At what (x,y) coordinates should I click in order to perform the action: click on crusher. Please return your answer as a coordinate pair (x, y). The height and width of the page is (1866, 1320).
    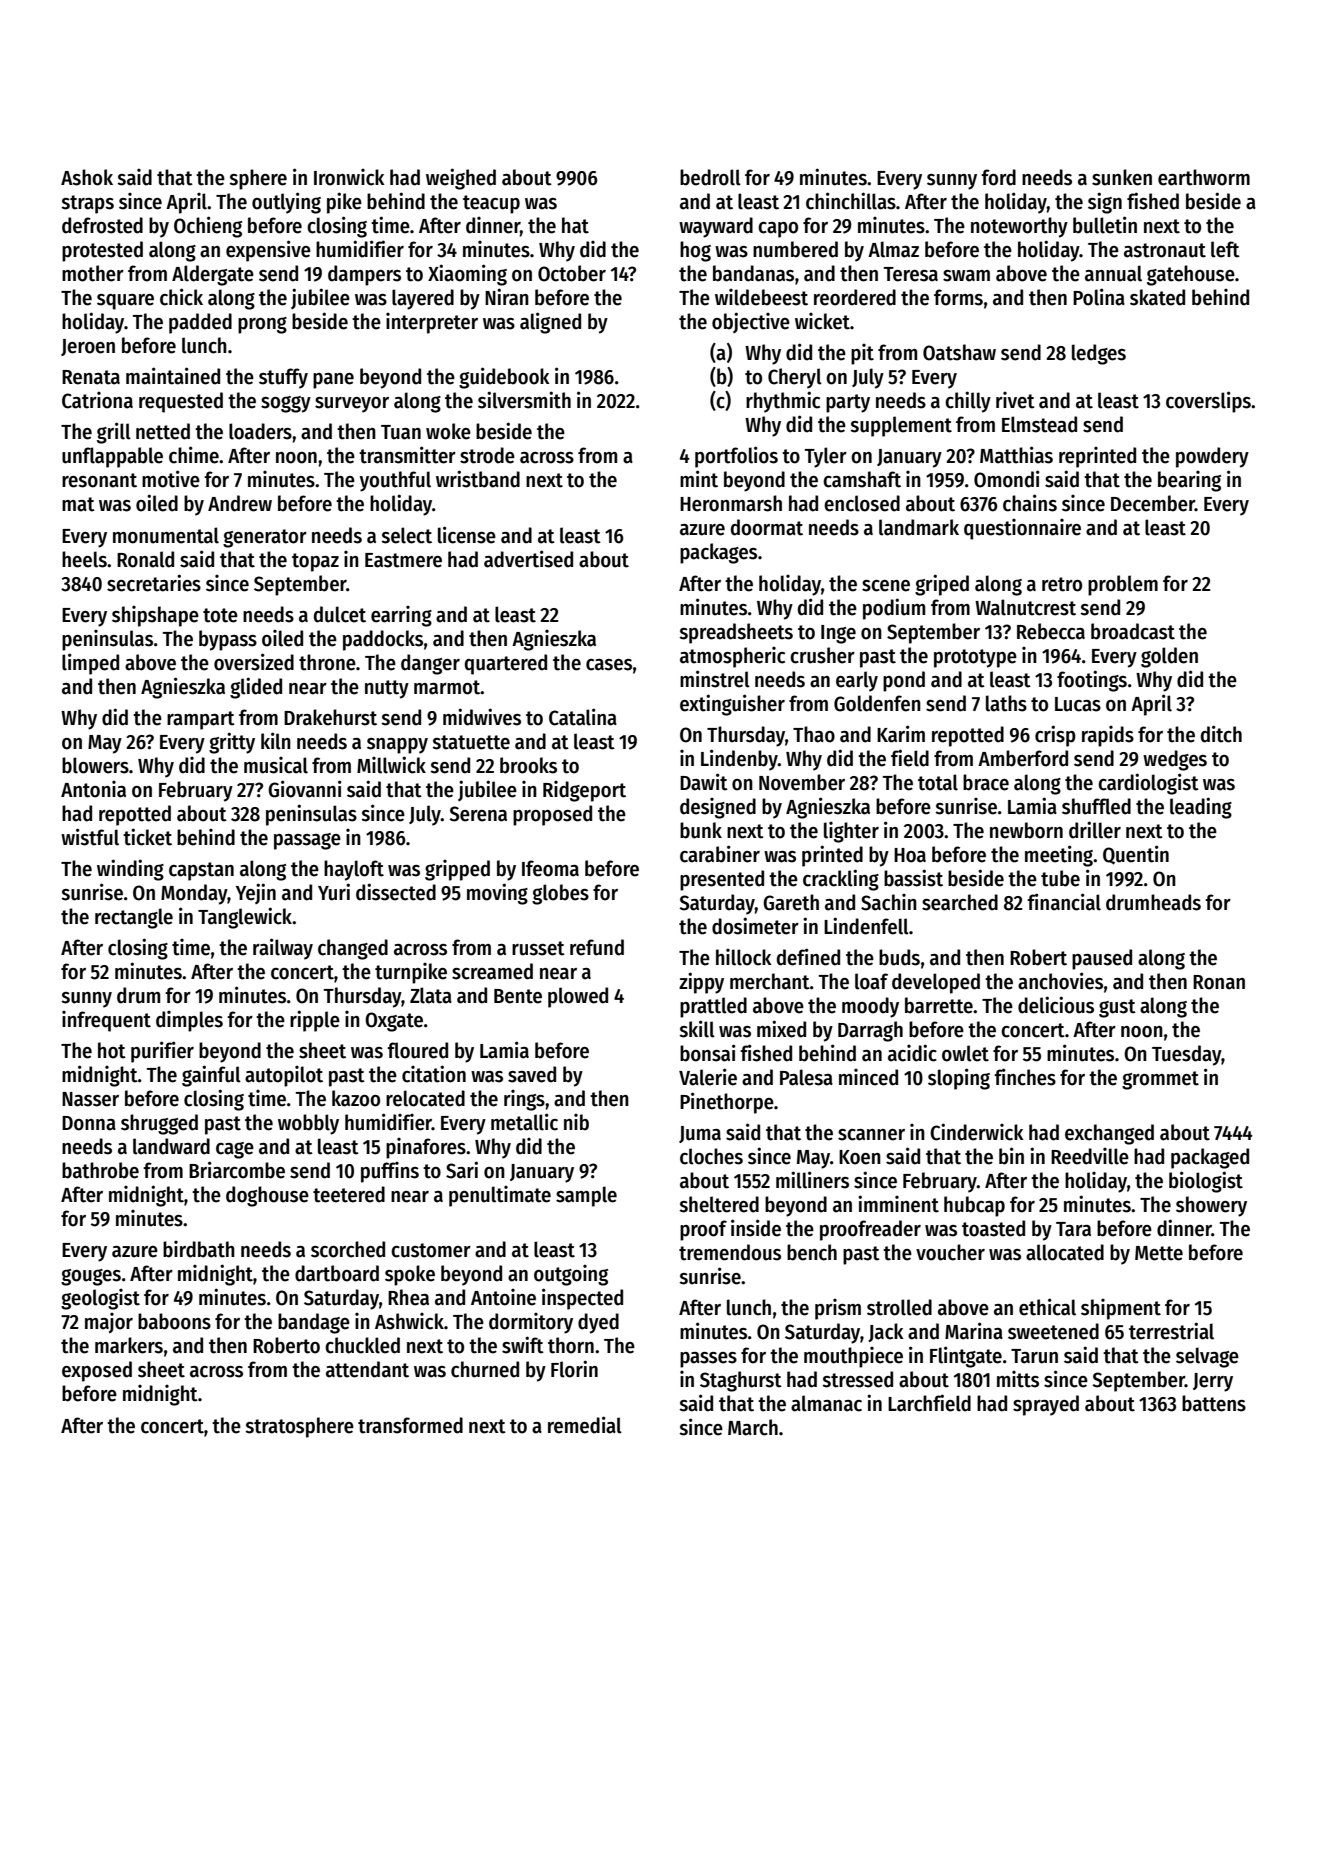
    Looking at the image, I should click on (822, 655).
